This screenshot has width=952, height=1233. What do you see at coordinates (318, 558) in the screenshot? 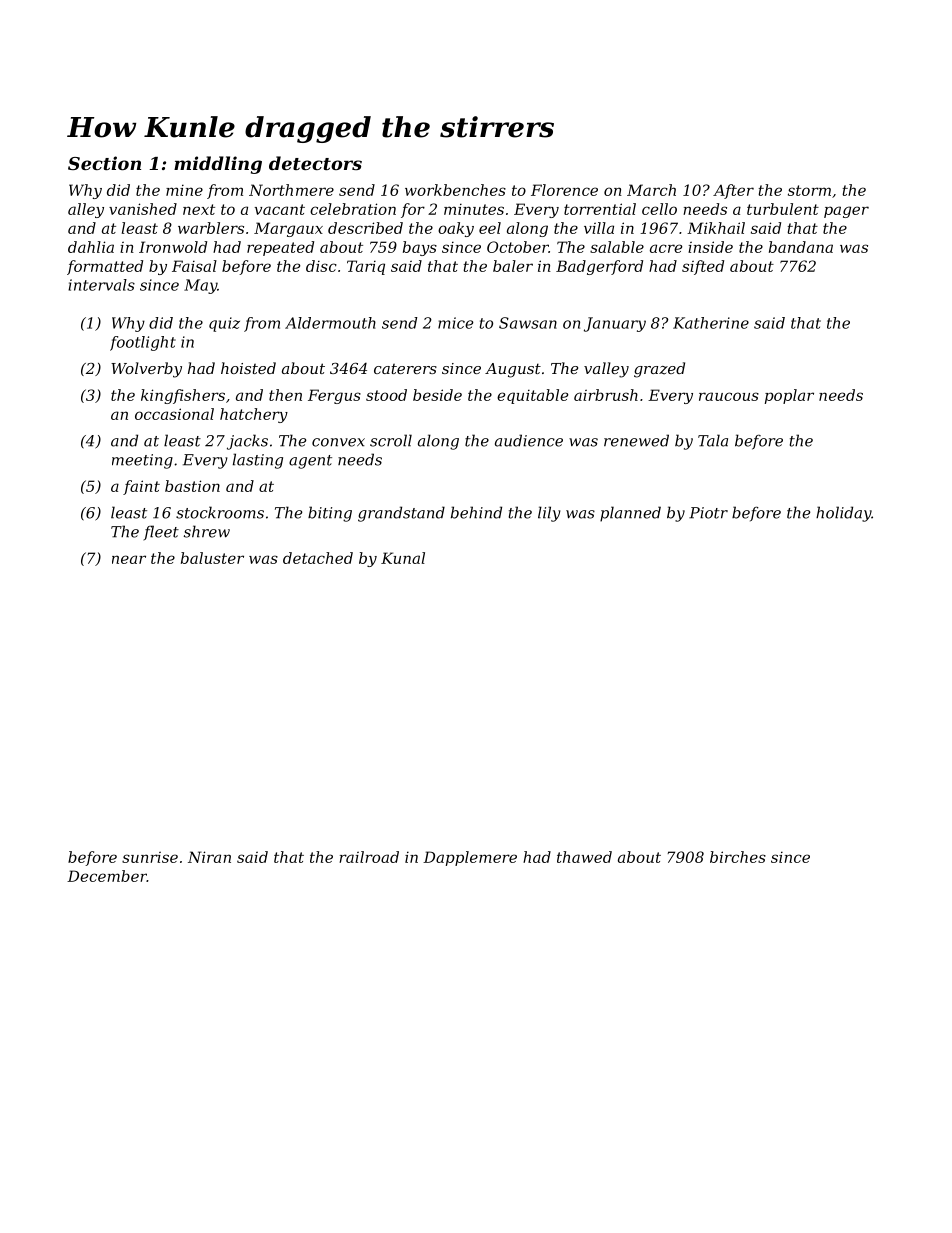
I see `detached` at bounding box center [318, 558].
